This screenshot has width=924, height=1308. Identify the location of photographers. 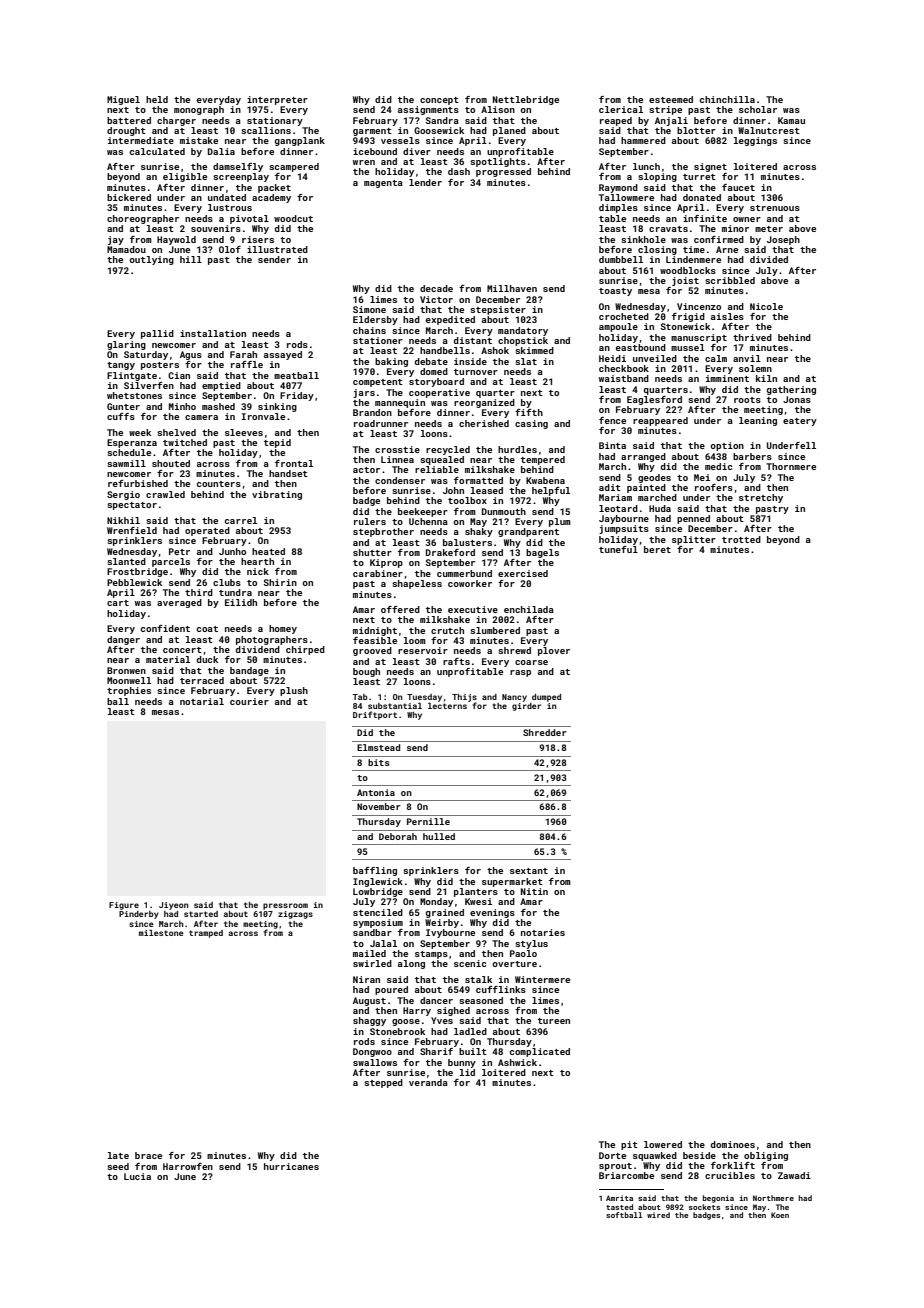
(272, 640).
